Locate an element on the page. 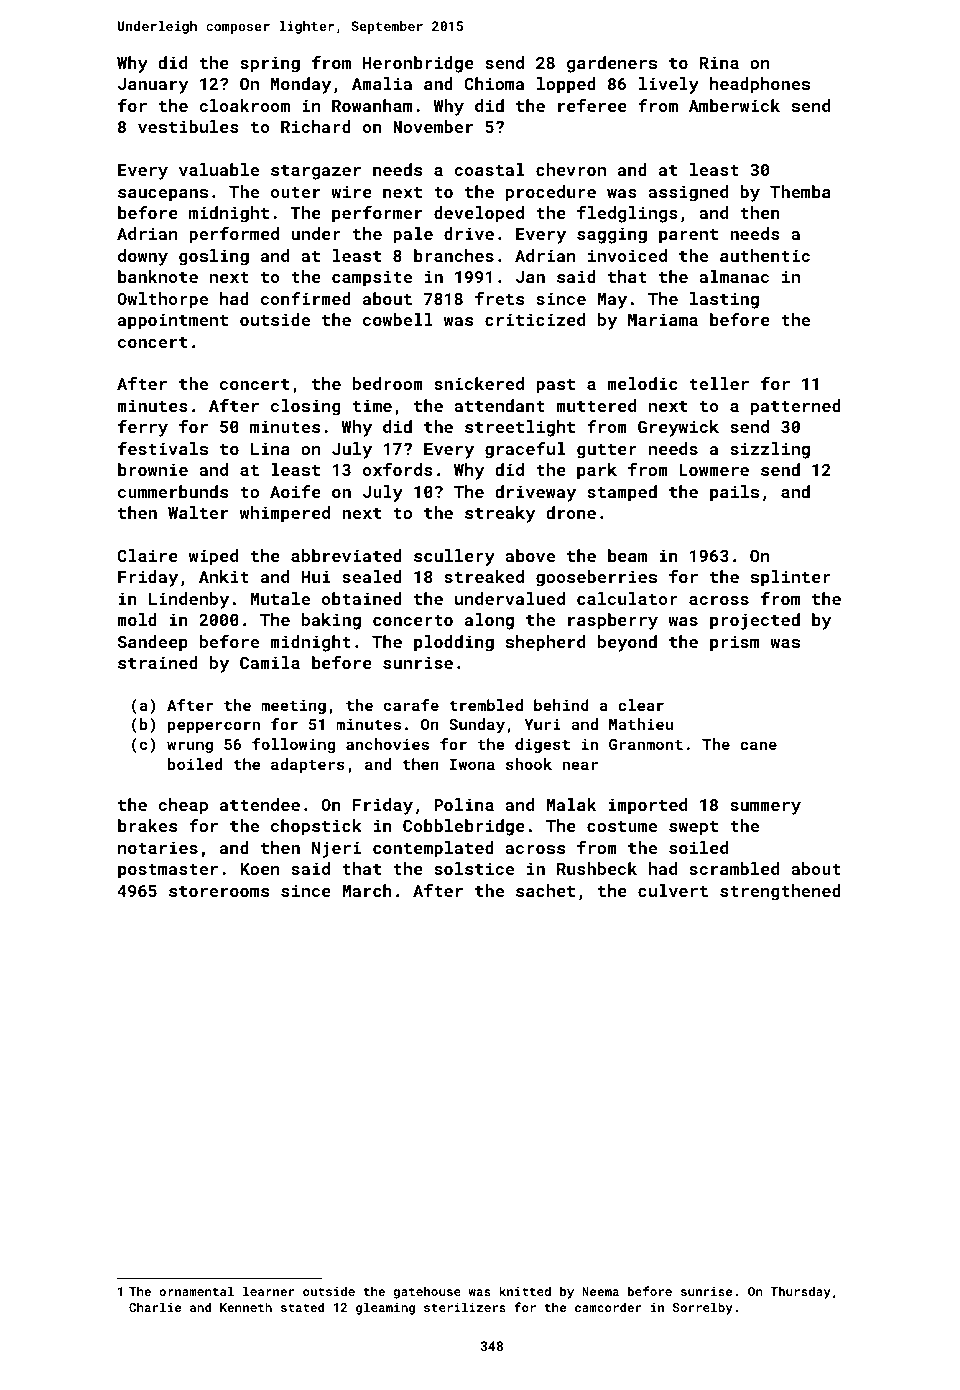 The image size is (960, 1390). referee is located at coordinates (592, 105).
